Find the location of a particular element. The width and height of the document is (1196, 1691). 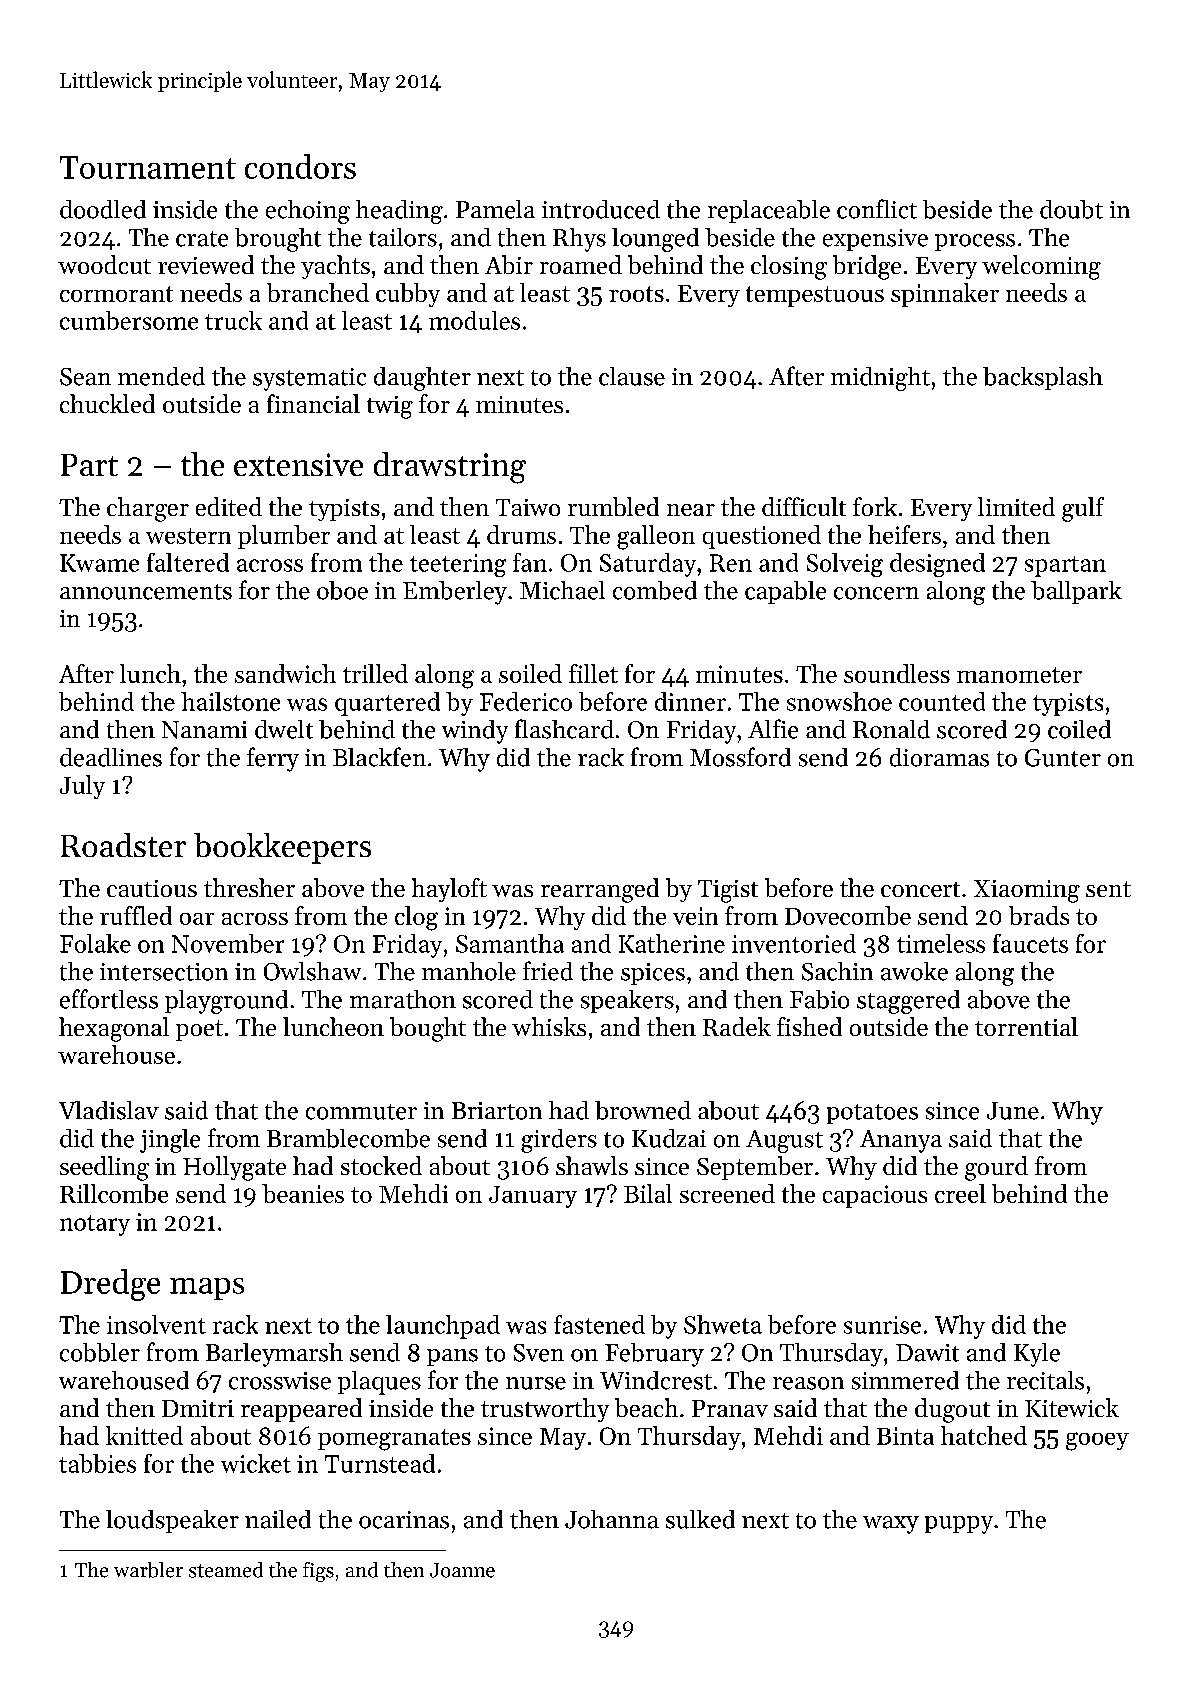

Tournament is located at coordinates (148, 167).
